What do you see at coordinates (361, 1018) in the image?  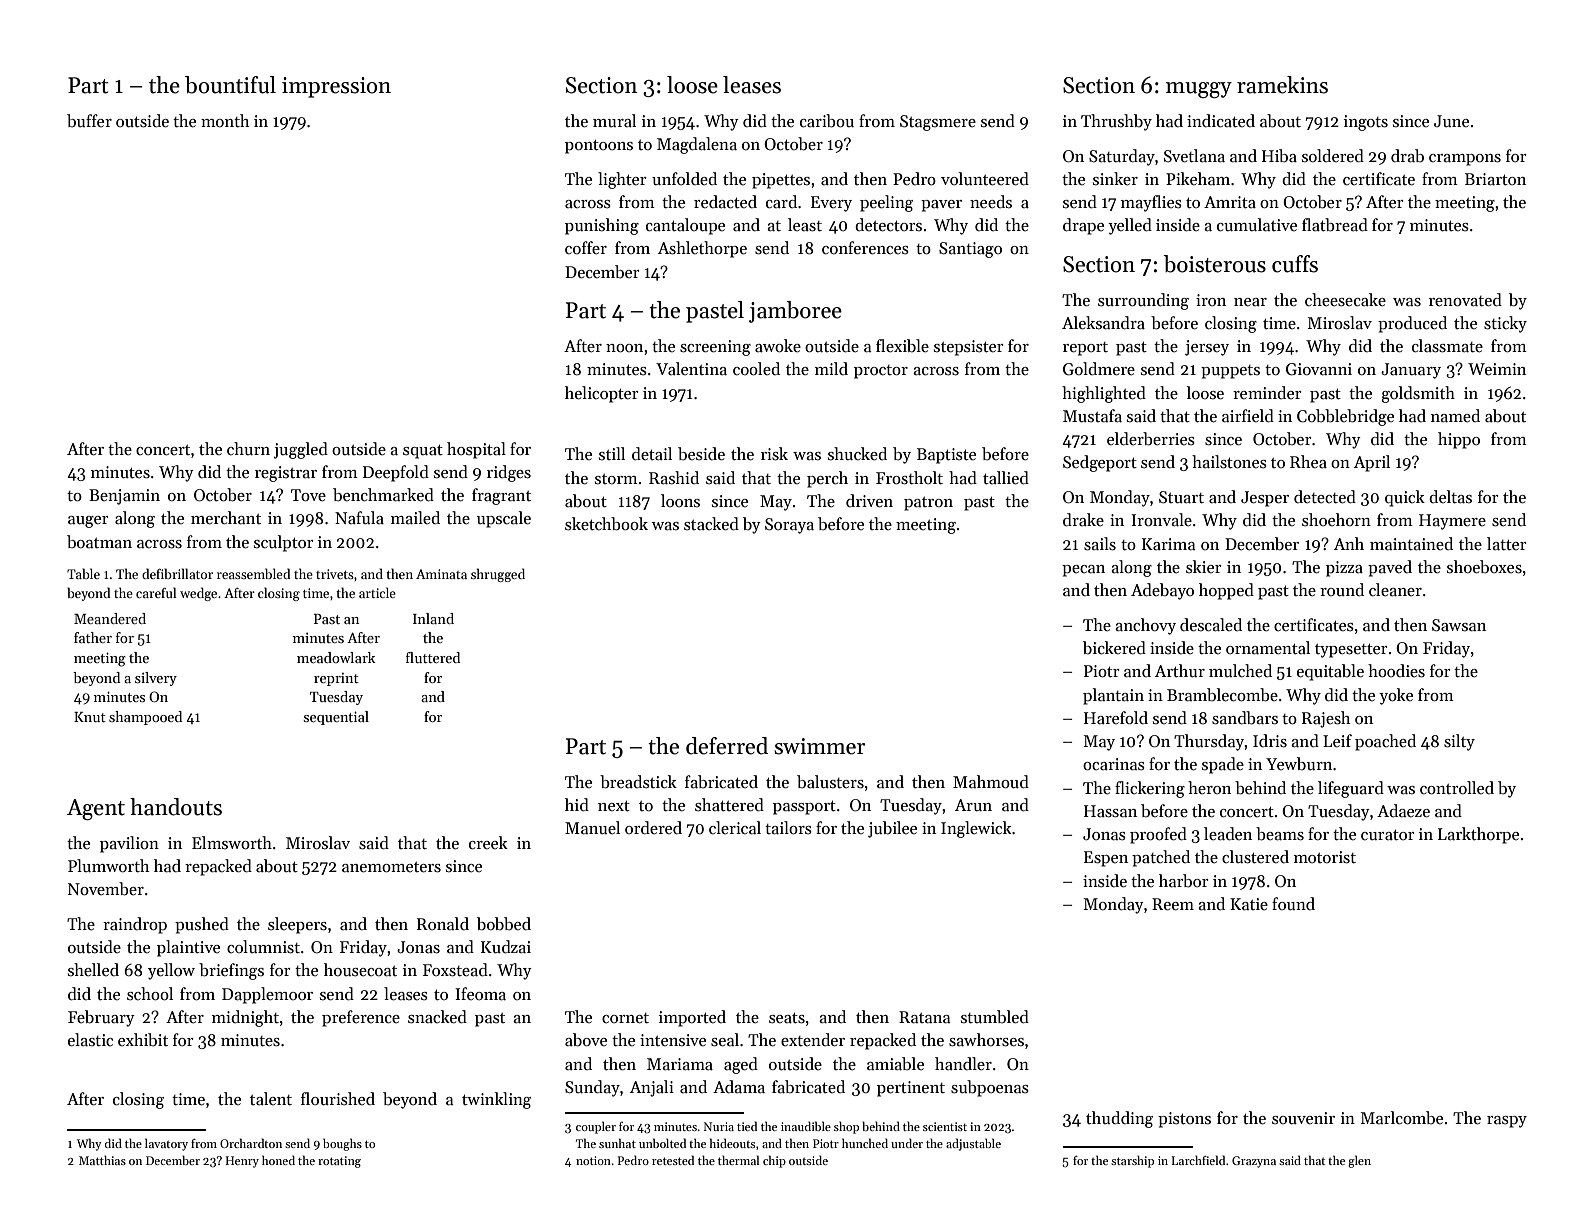 I see `preference` at bounding box center [361, 1018].
